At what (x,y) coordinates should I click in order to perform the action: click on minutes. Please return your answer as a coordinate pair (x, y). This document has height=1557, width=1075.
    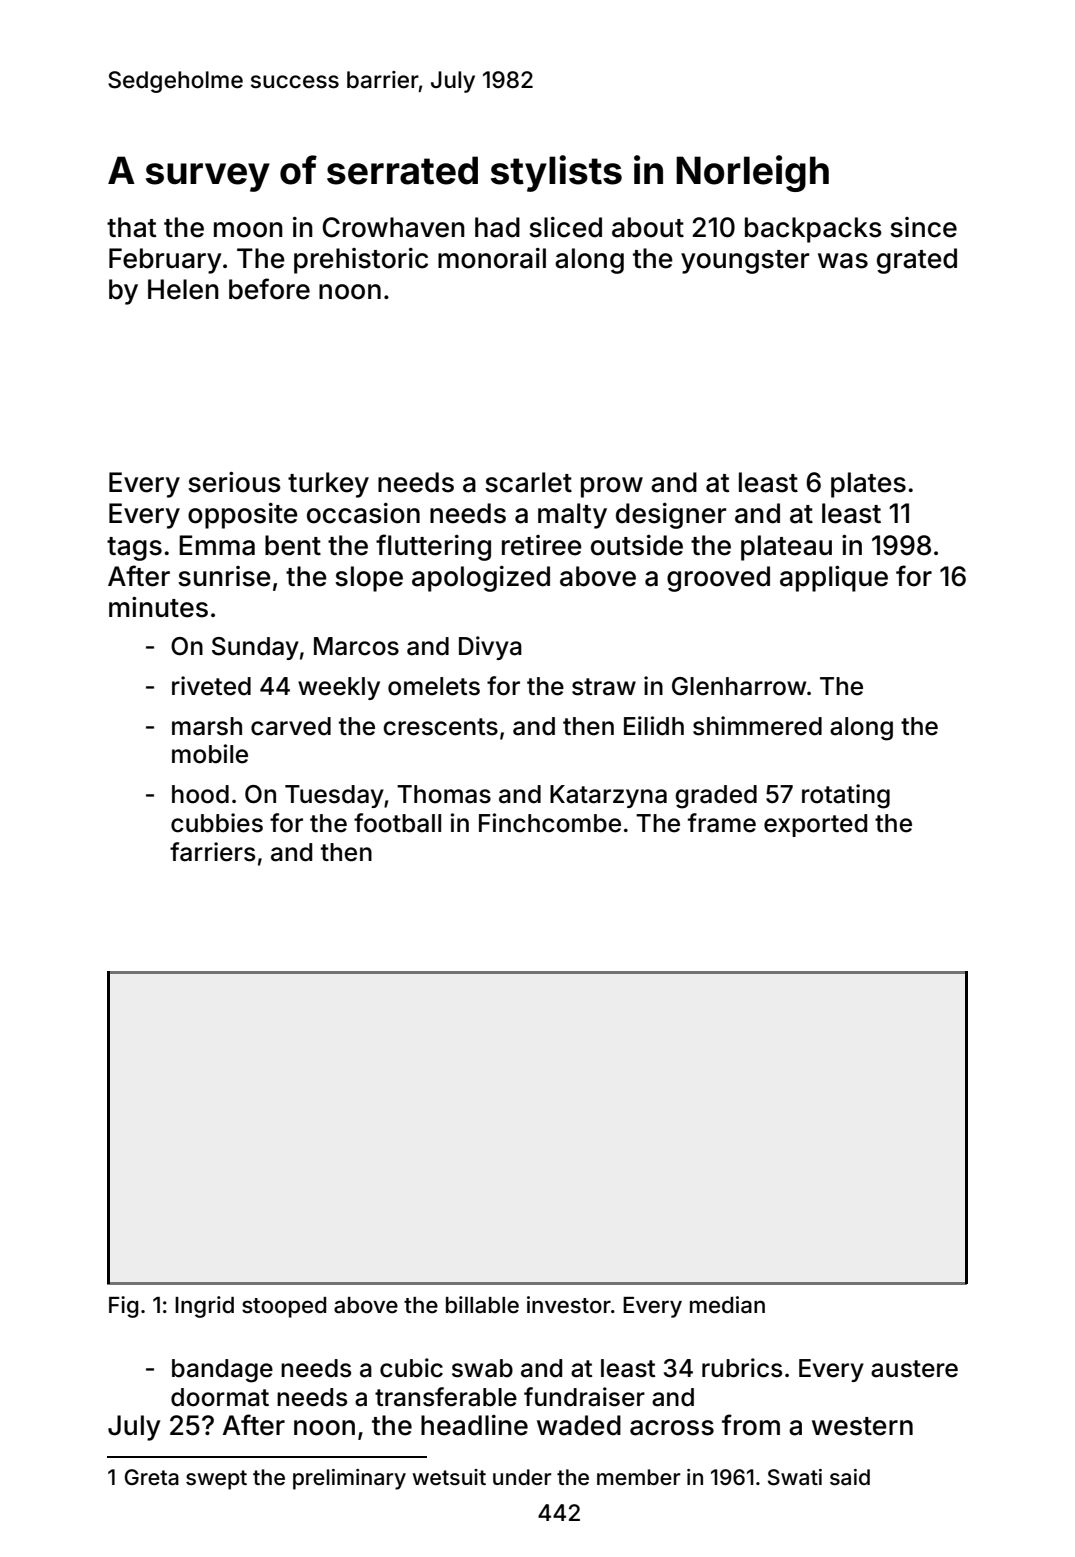
    Looking at the image, I should click on (158, 607).
